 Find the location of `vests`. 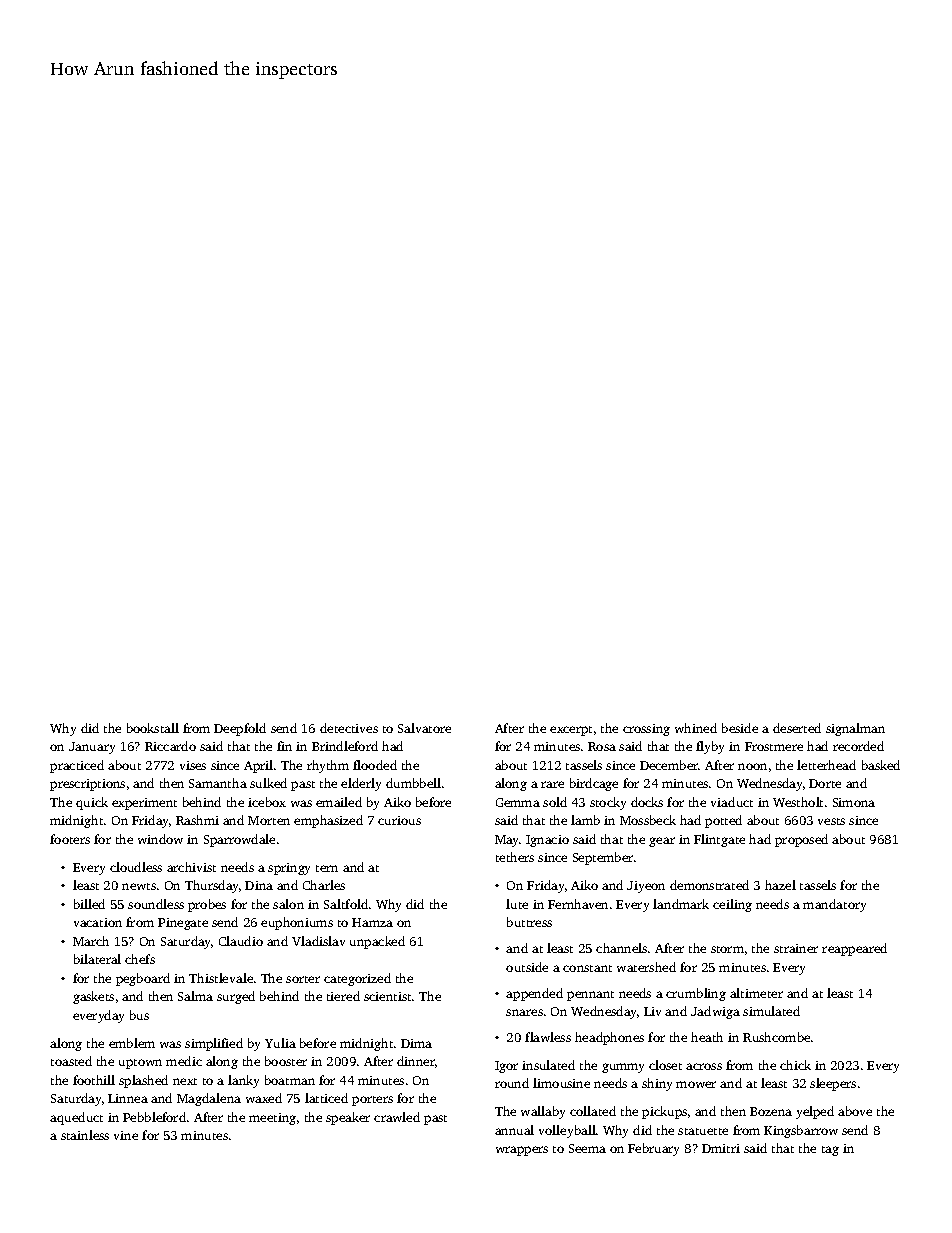

vests is located at coordinates (831, 821).
